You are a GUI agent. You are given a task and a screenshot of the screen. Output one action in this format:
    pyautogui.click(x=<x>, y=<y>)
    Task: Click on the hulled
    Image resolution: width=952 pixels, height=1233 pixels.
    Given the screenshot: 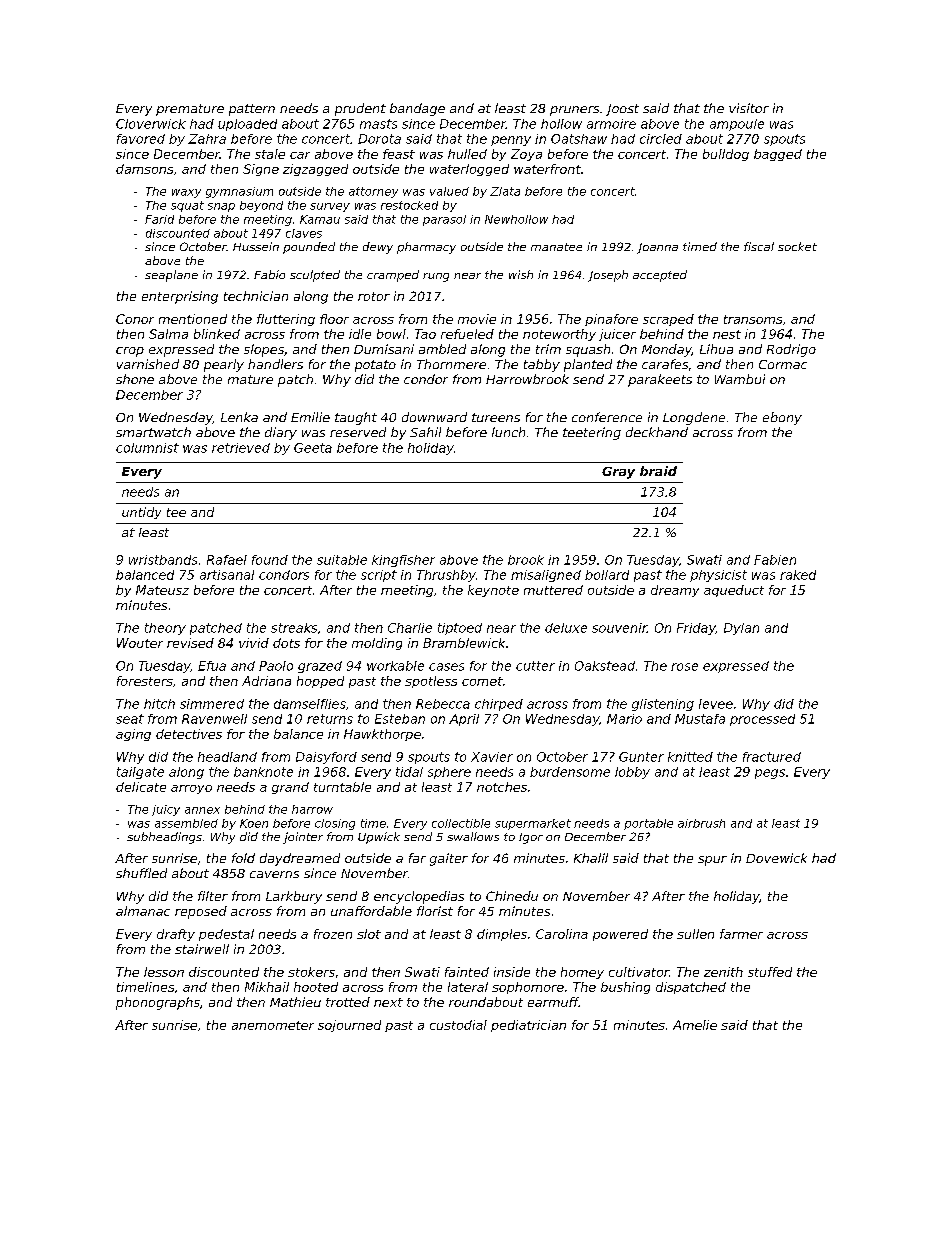 What is the action you would take?
    pyautogui.click(x=467, y=154)
